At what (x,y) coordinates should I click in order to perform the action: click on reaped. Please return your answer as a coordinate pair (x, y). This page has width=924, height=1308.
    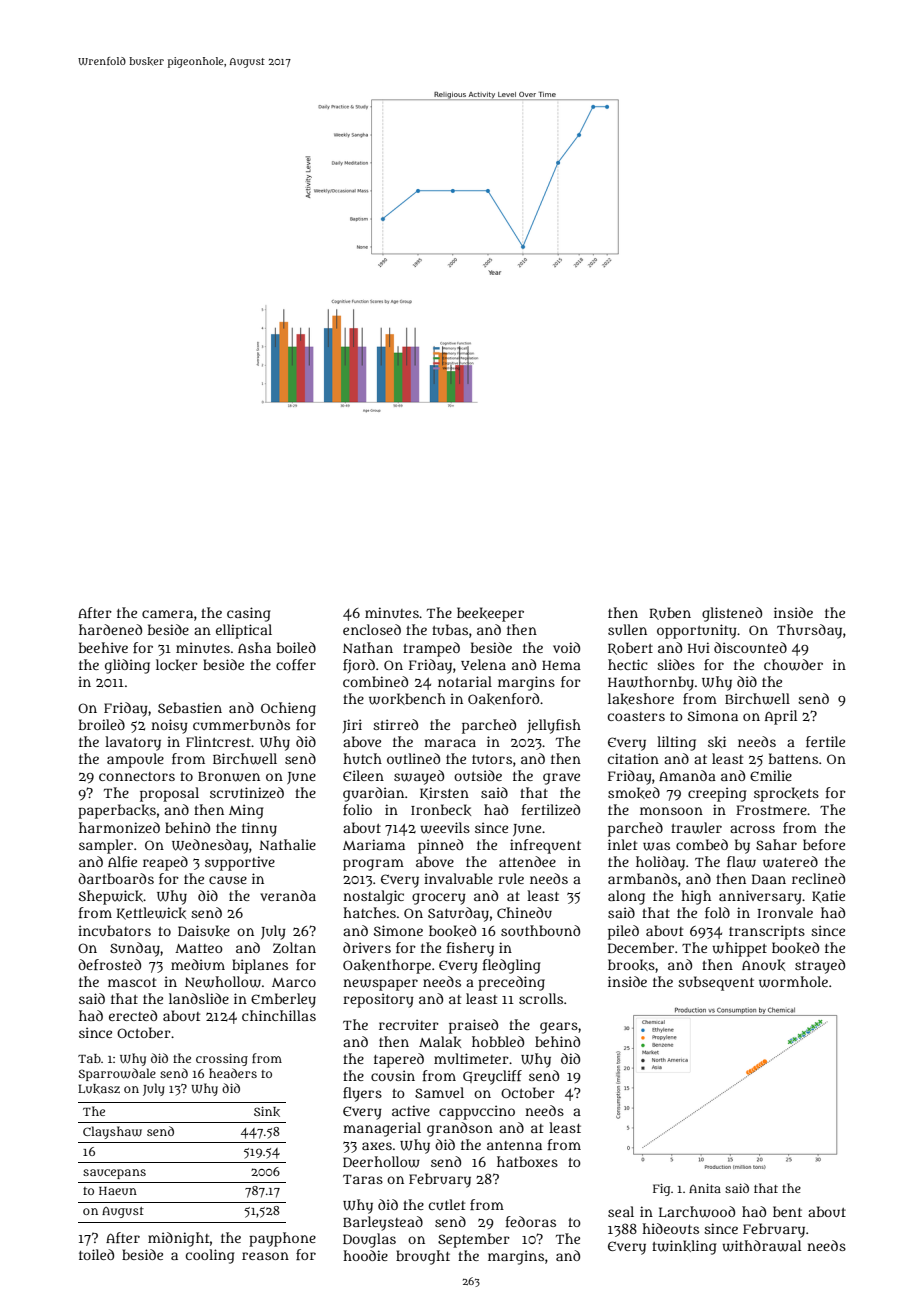
    Looking at the image, I should click on (165, 863).
